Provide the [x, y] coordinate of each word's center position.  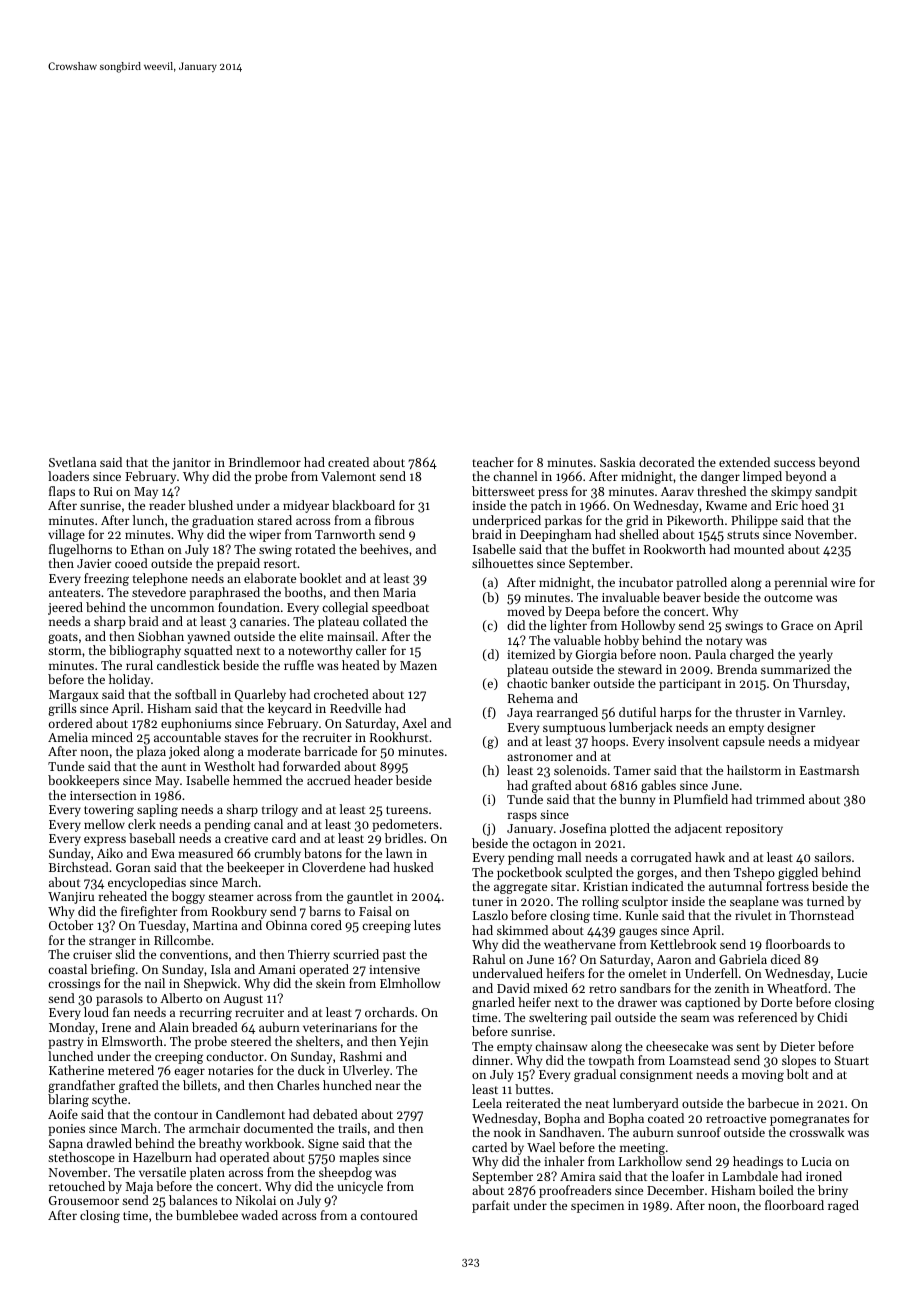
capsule [744, 742]
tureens [407, 810]
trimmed [780, 799]
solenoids [580, 770]
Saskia [617, 462]
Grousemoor [84, 1200]
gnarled [493, 1003]
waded [259, 1215]
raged [843, 1206]
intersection [103, 795]
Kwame [726, 505]
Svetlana [72, 462]
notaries [231, 1070]
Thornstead [821, 915]
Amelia [68, 737]
